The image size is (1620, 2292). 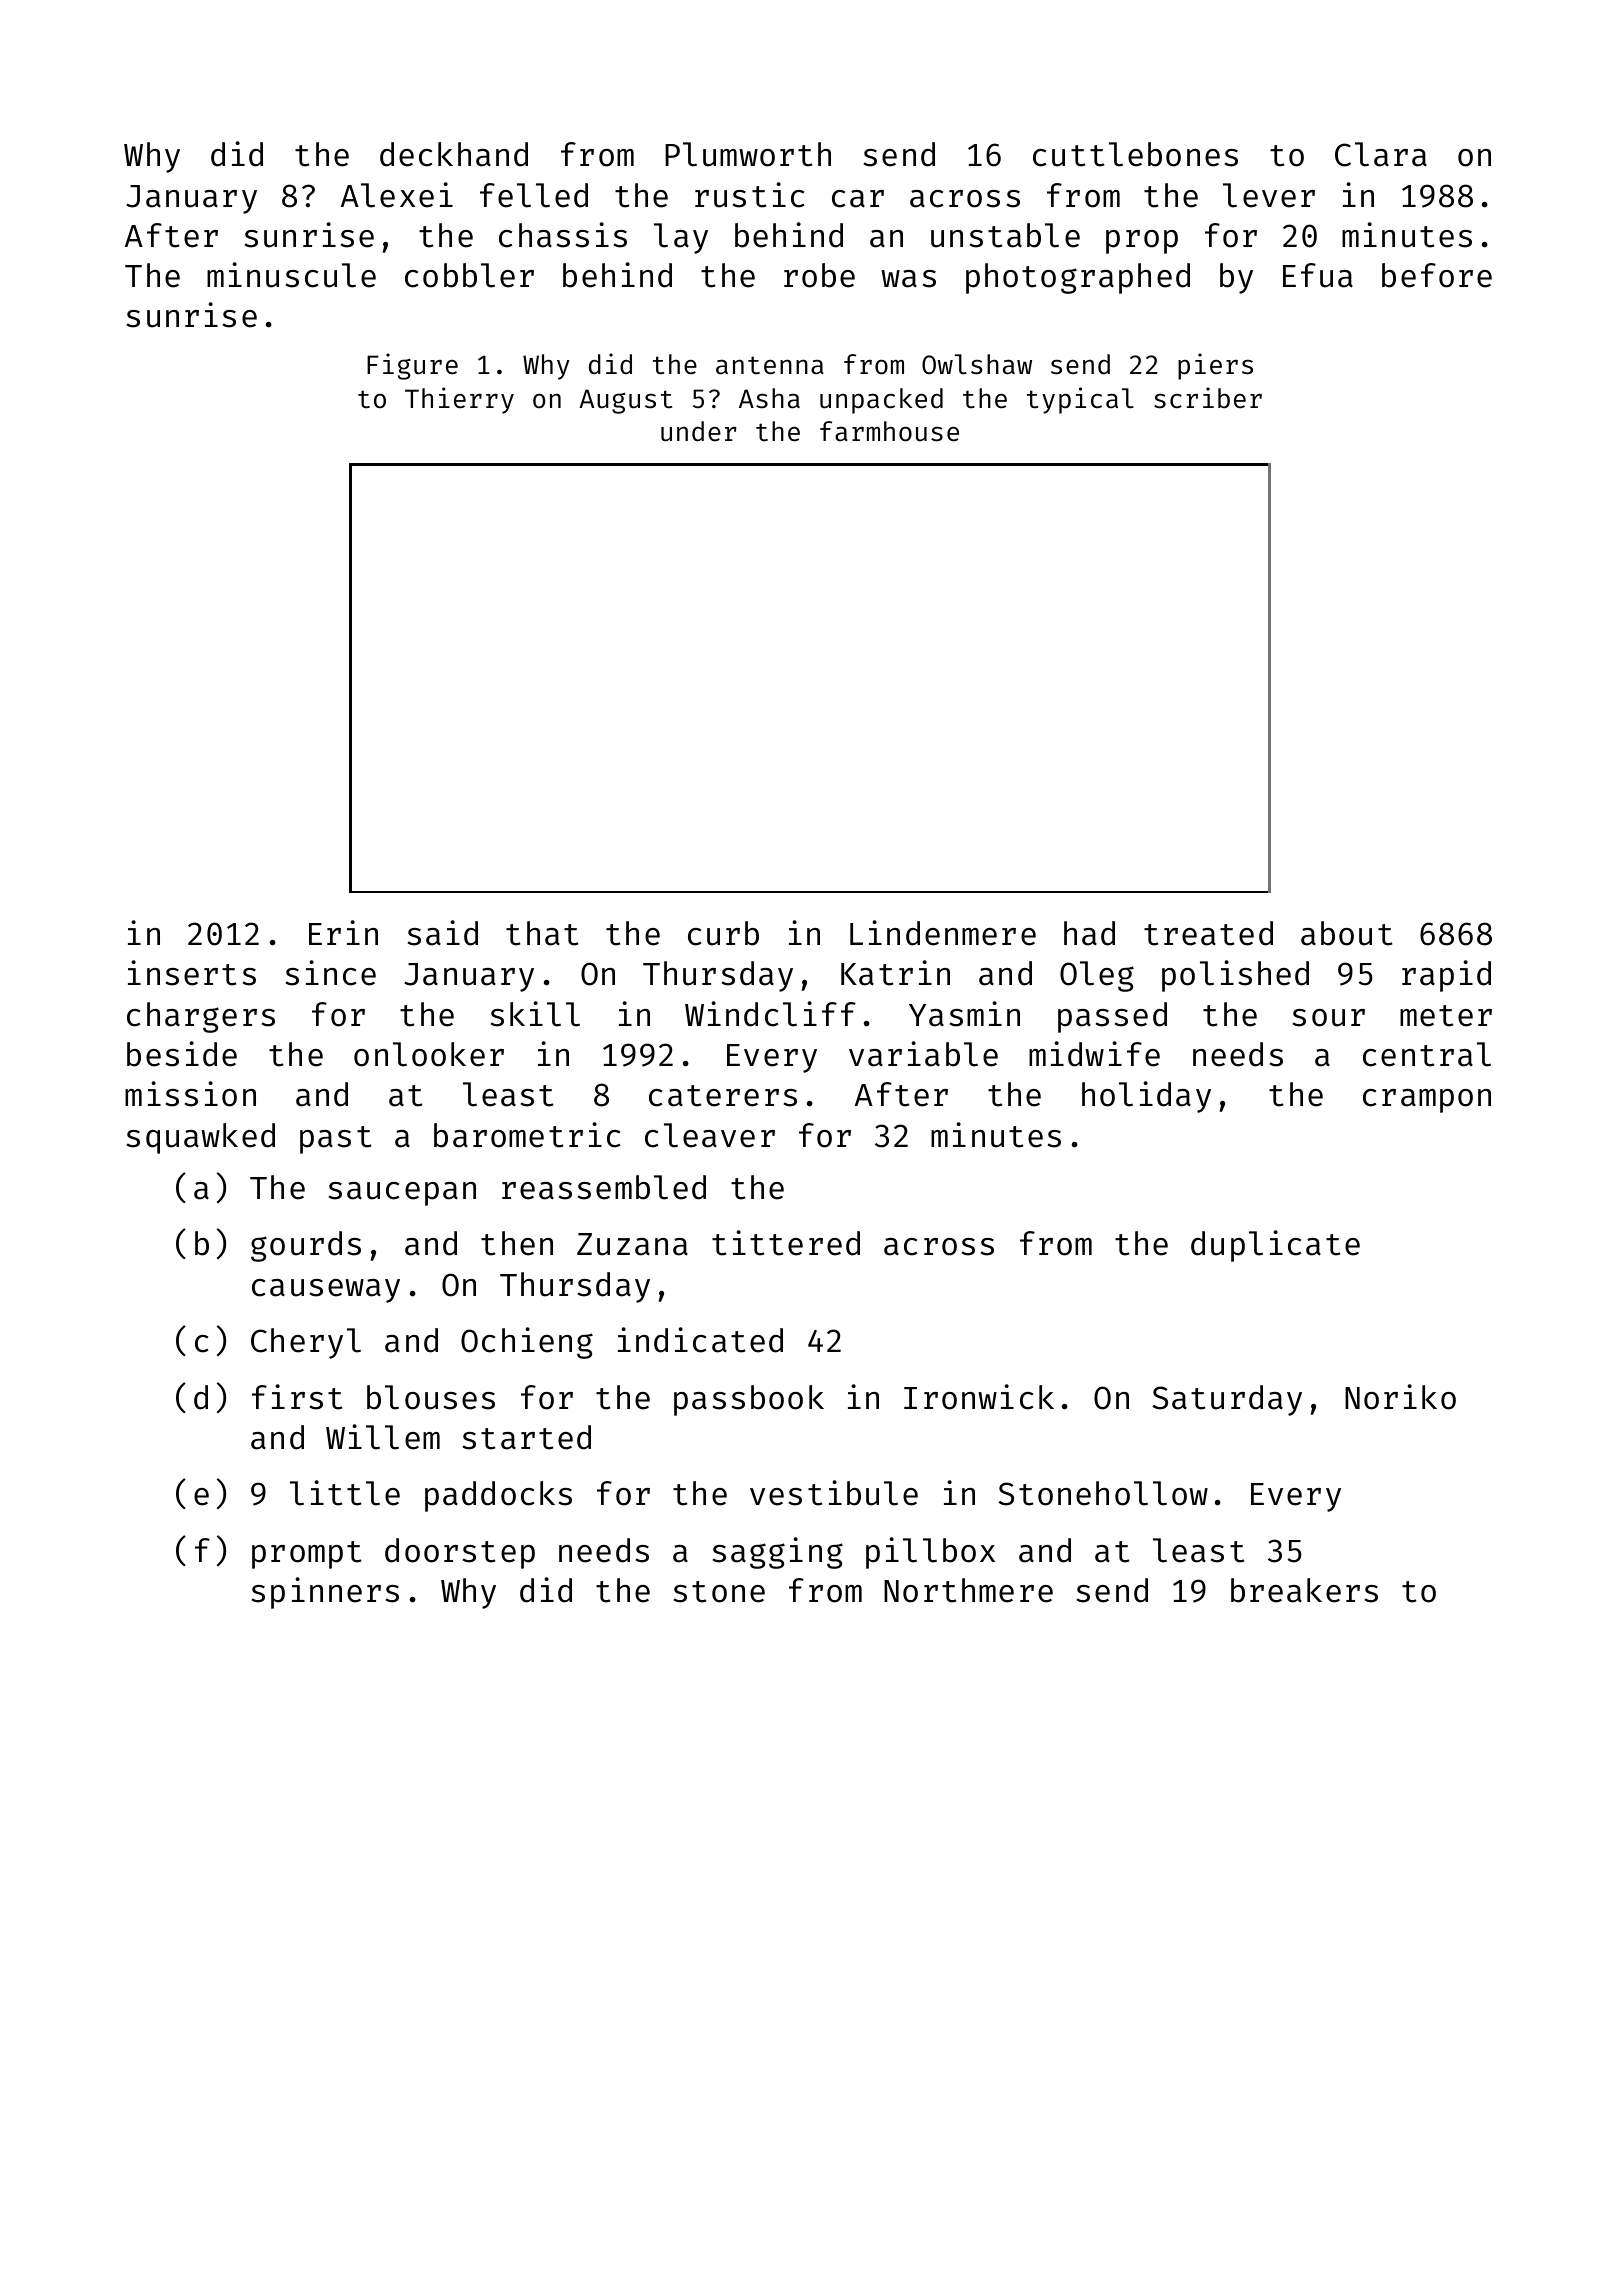 I want to click on Thierry, so click(x=459, y=400).
